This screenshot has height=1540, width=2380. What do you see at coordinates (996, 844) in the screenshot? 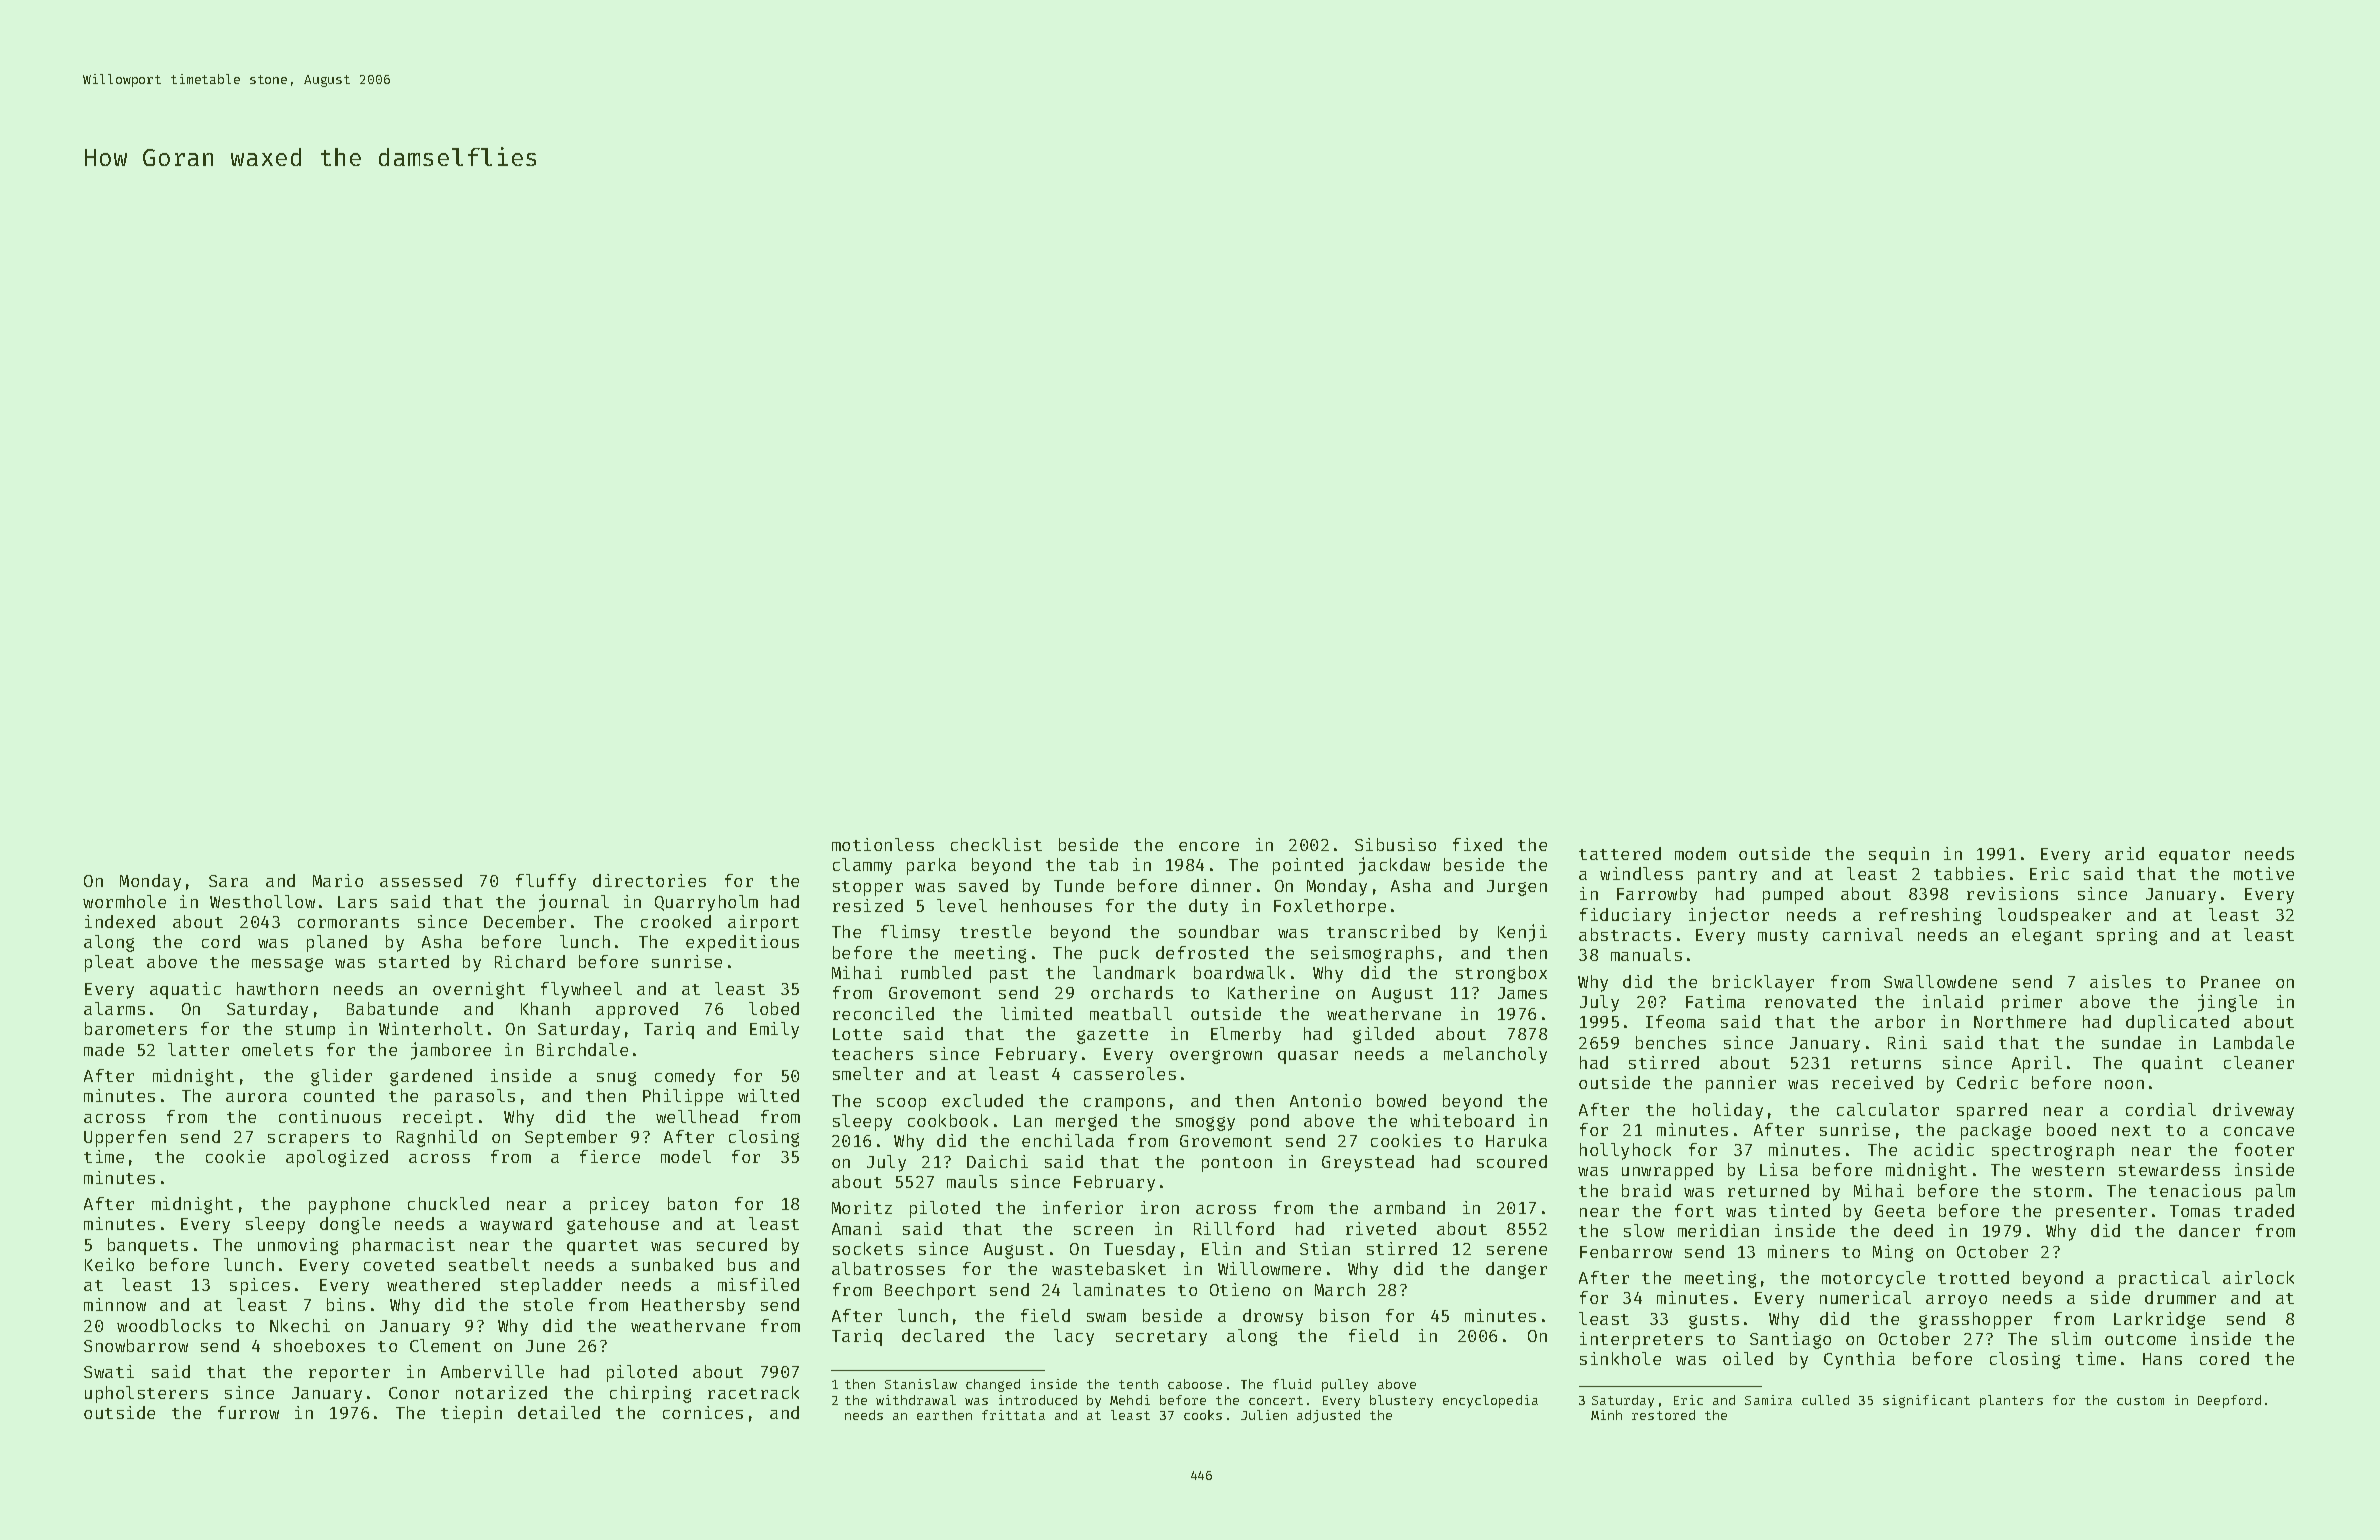
I see `checklist` at bounding box center [996, 844].
